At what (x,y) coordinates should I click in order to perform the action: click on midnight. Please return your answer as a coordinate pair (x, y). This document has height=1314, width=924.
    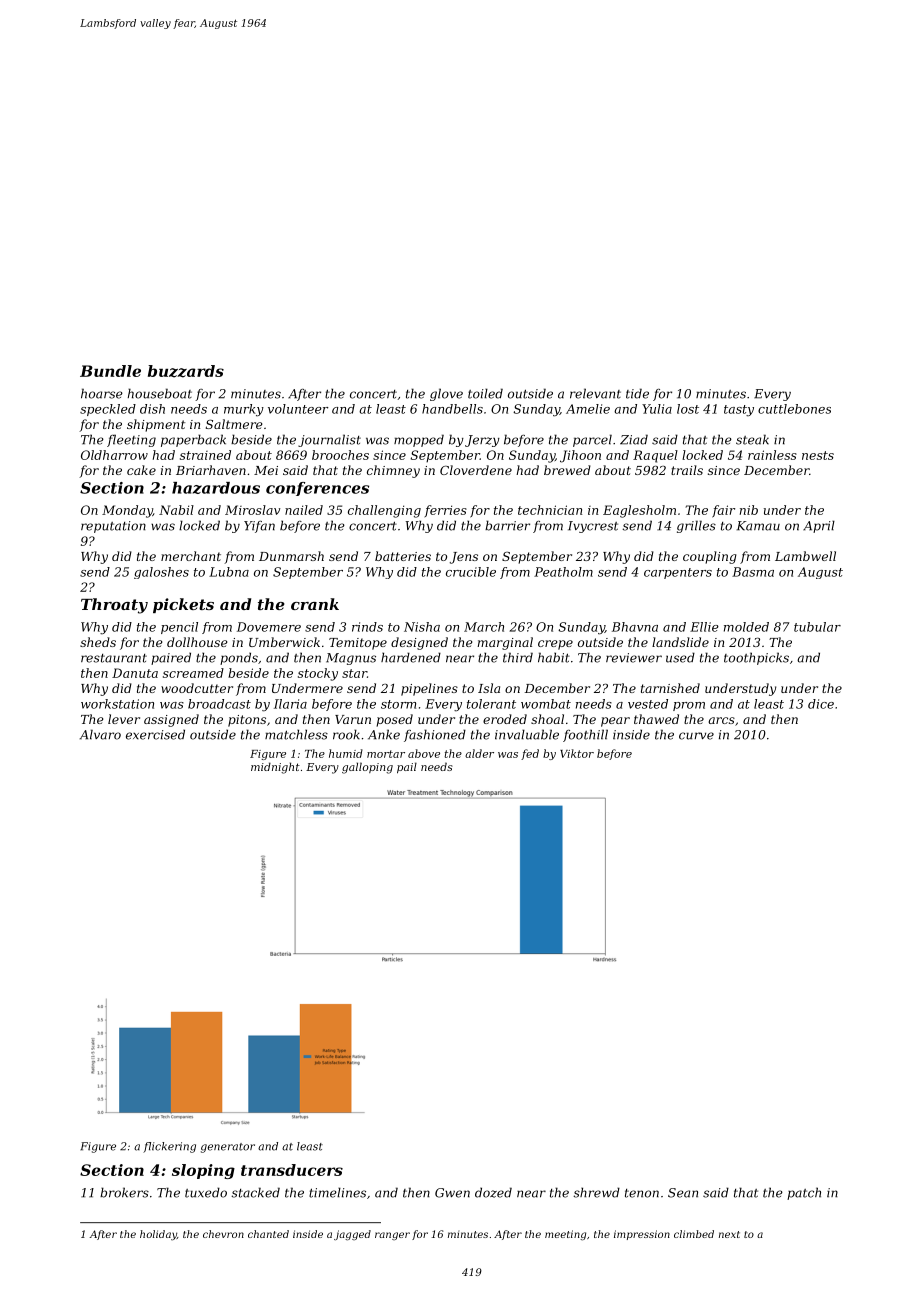
    Looking at the image, I should click on (275, 768).
